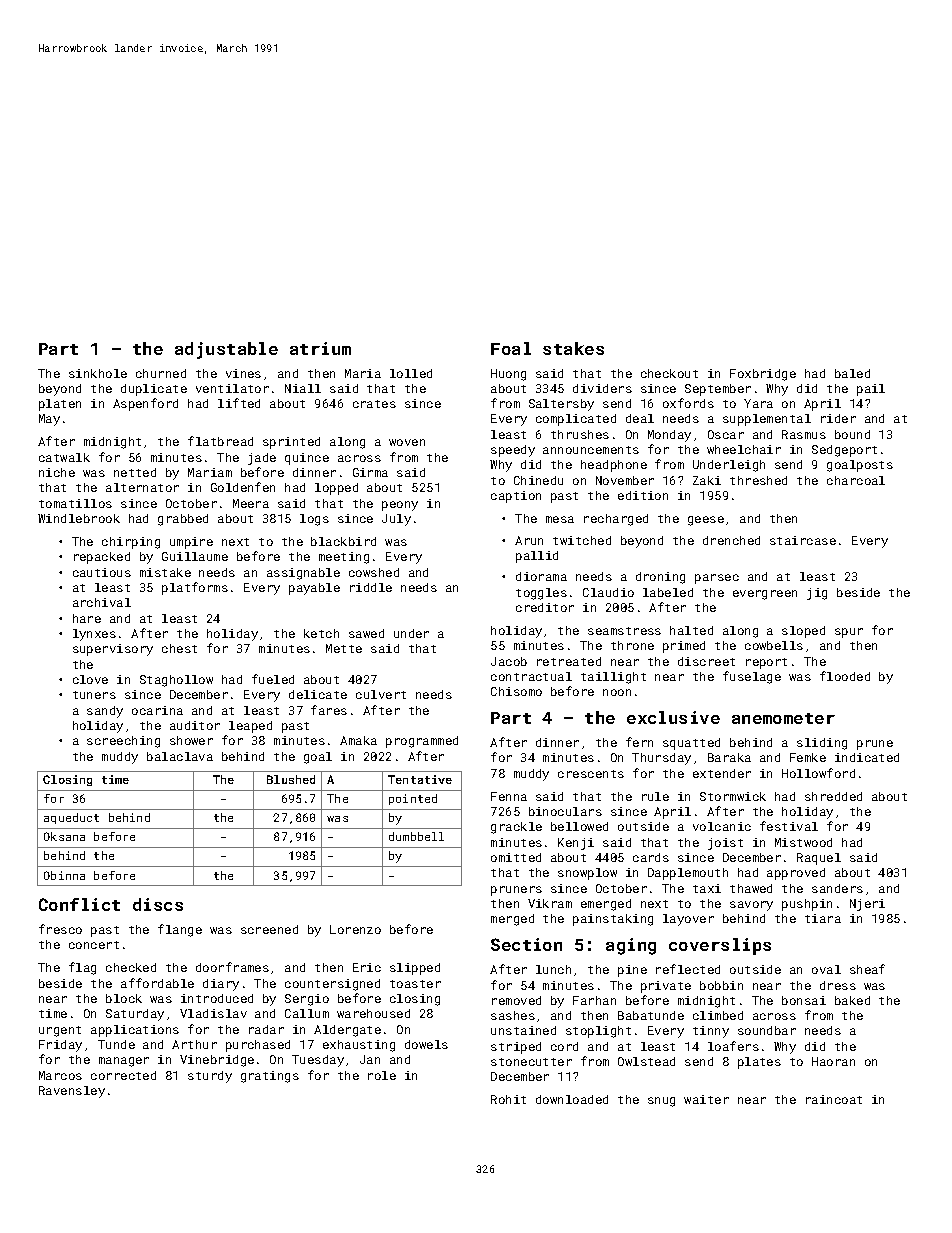 This page has height=1233, width=952. Describe the element at coordinates (576, 420) in the page. I see `complicated` at that location.
